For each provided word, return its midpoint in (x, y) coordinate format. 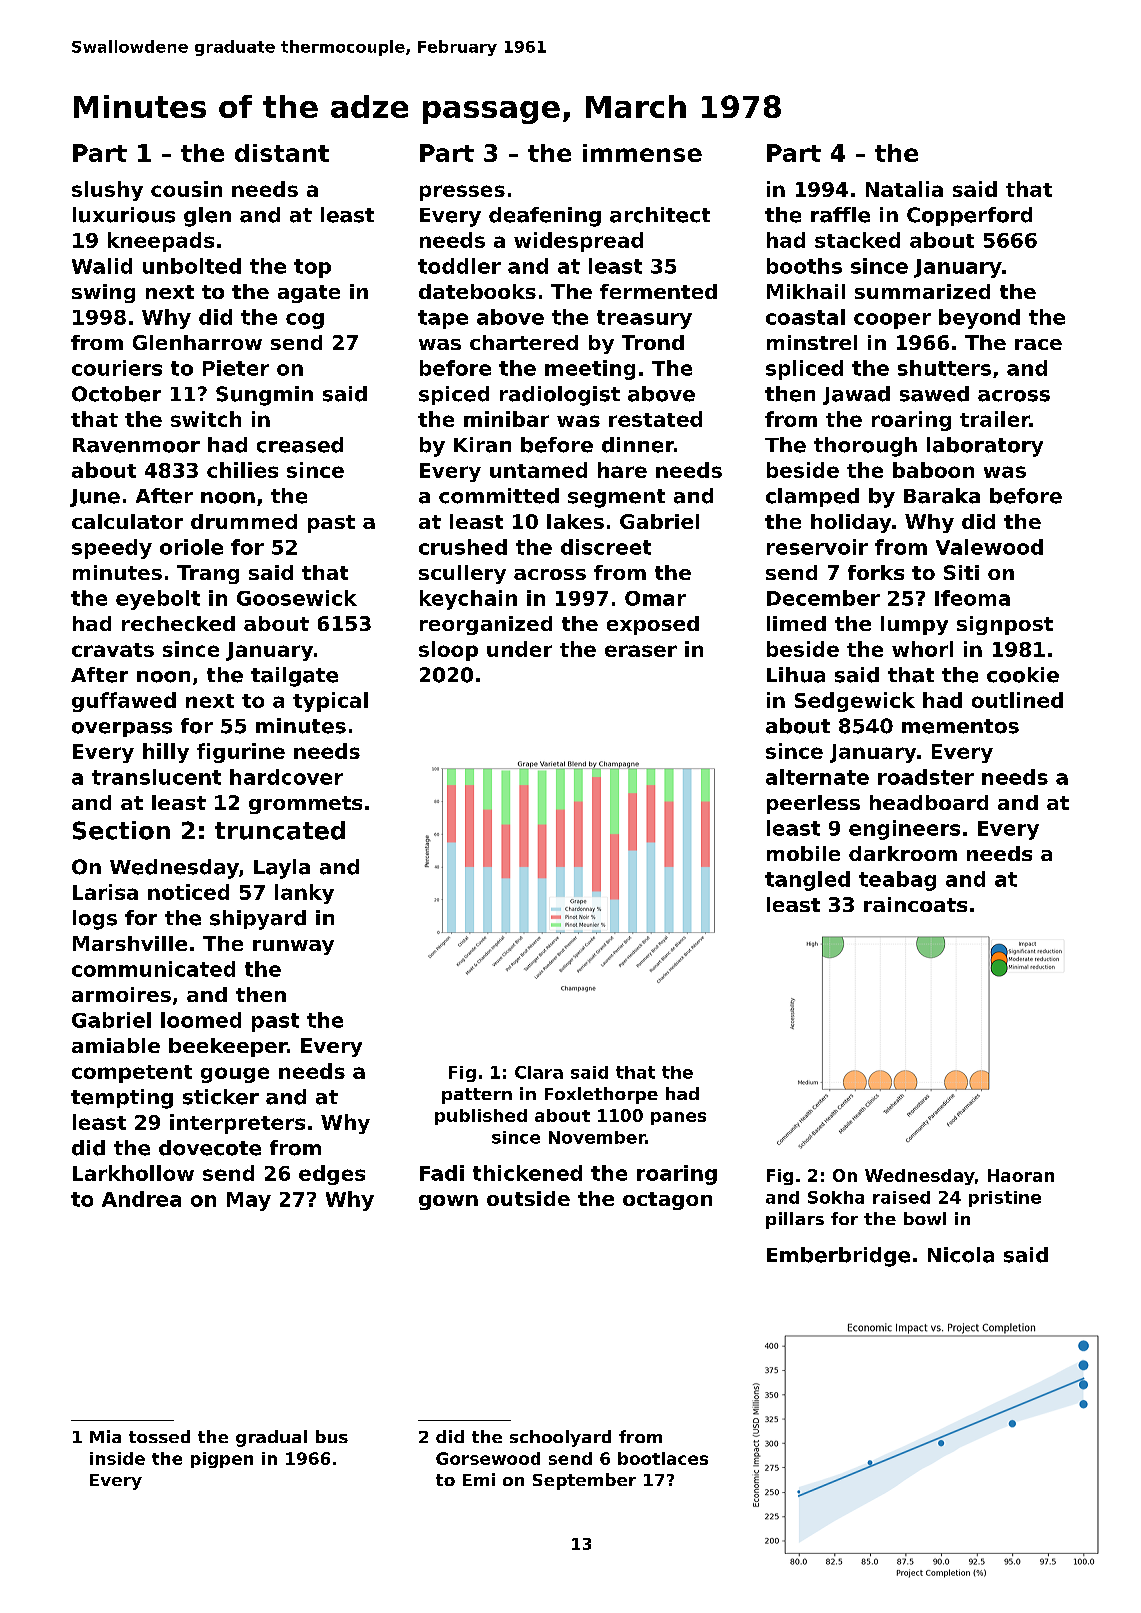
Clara (539, 1072)
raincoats (915, 904)
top (312, 268)
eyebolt (158, 600)
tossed (159, 1436)
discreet (606, 547)
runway (293, 947)
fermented (658, 291)
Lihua (796, 675)
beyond (979, 319)
